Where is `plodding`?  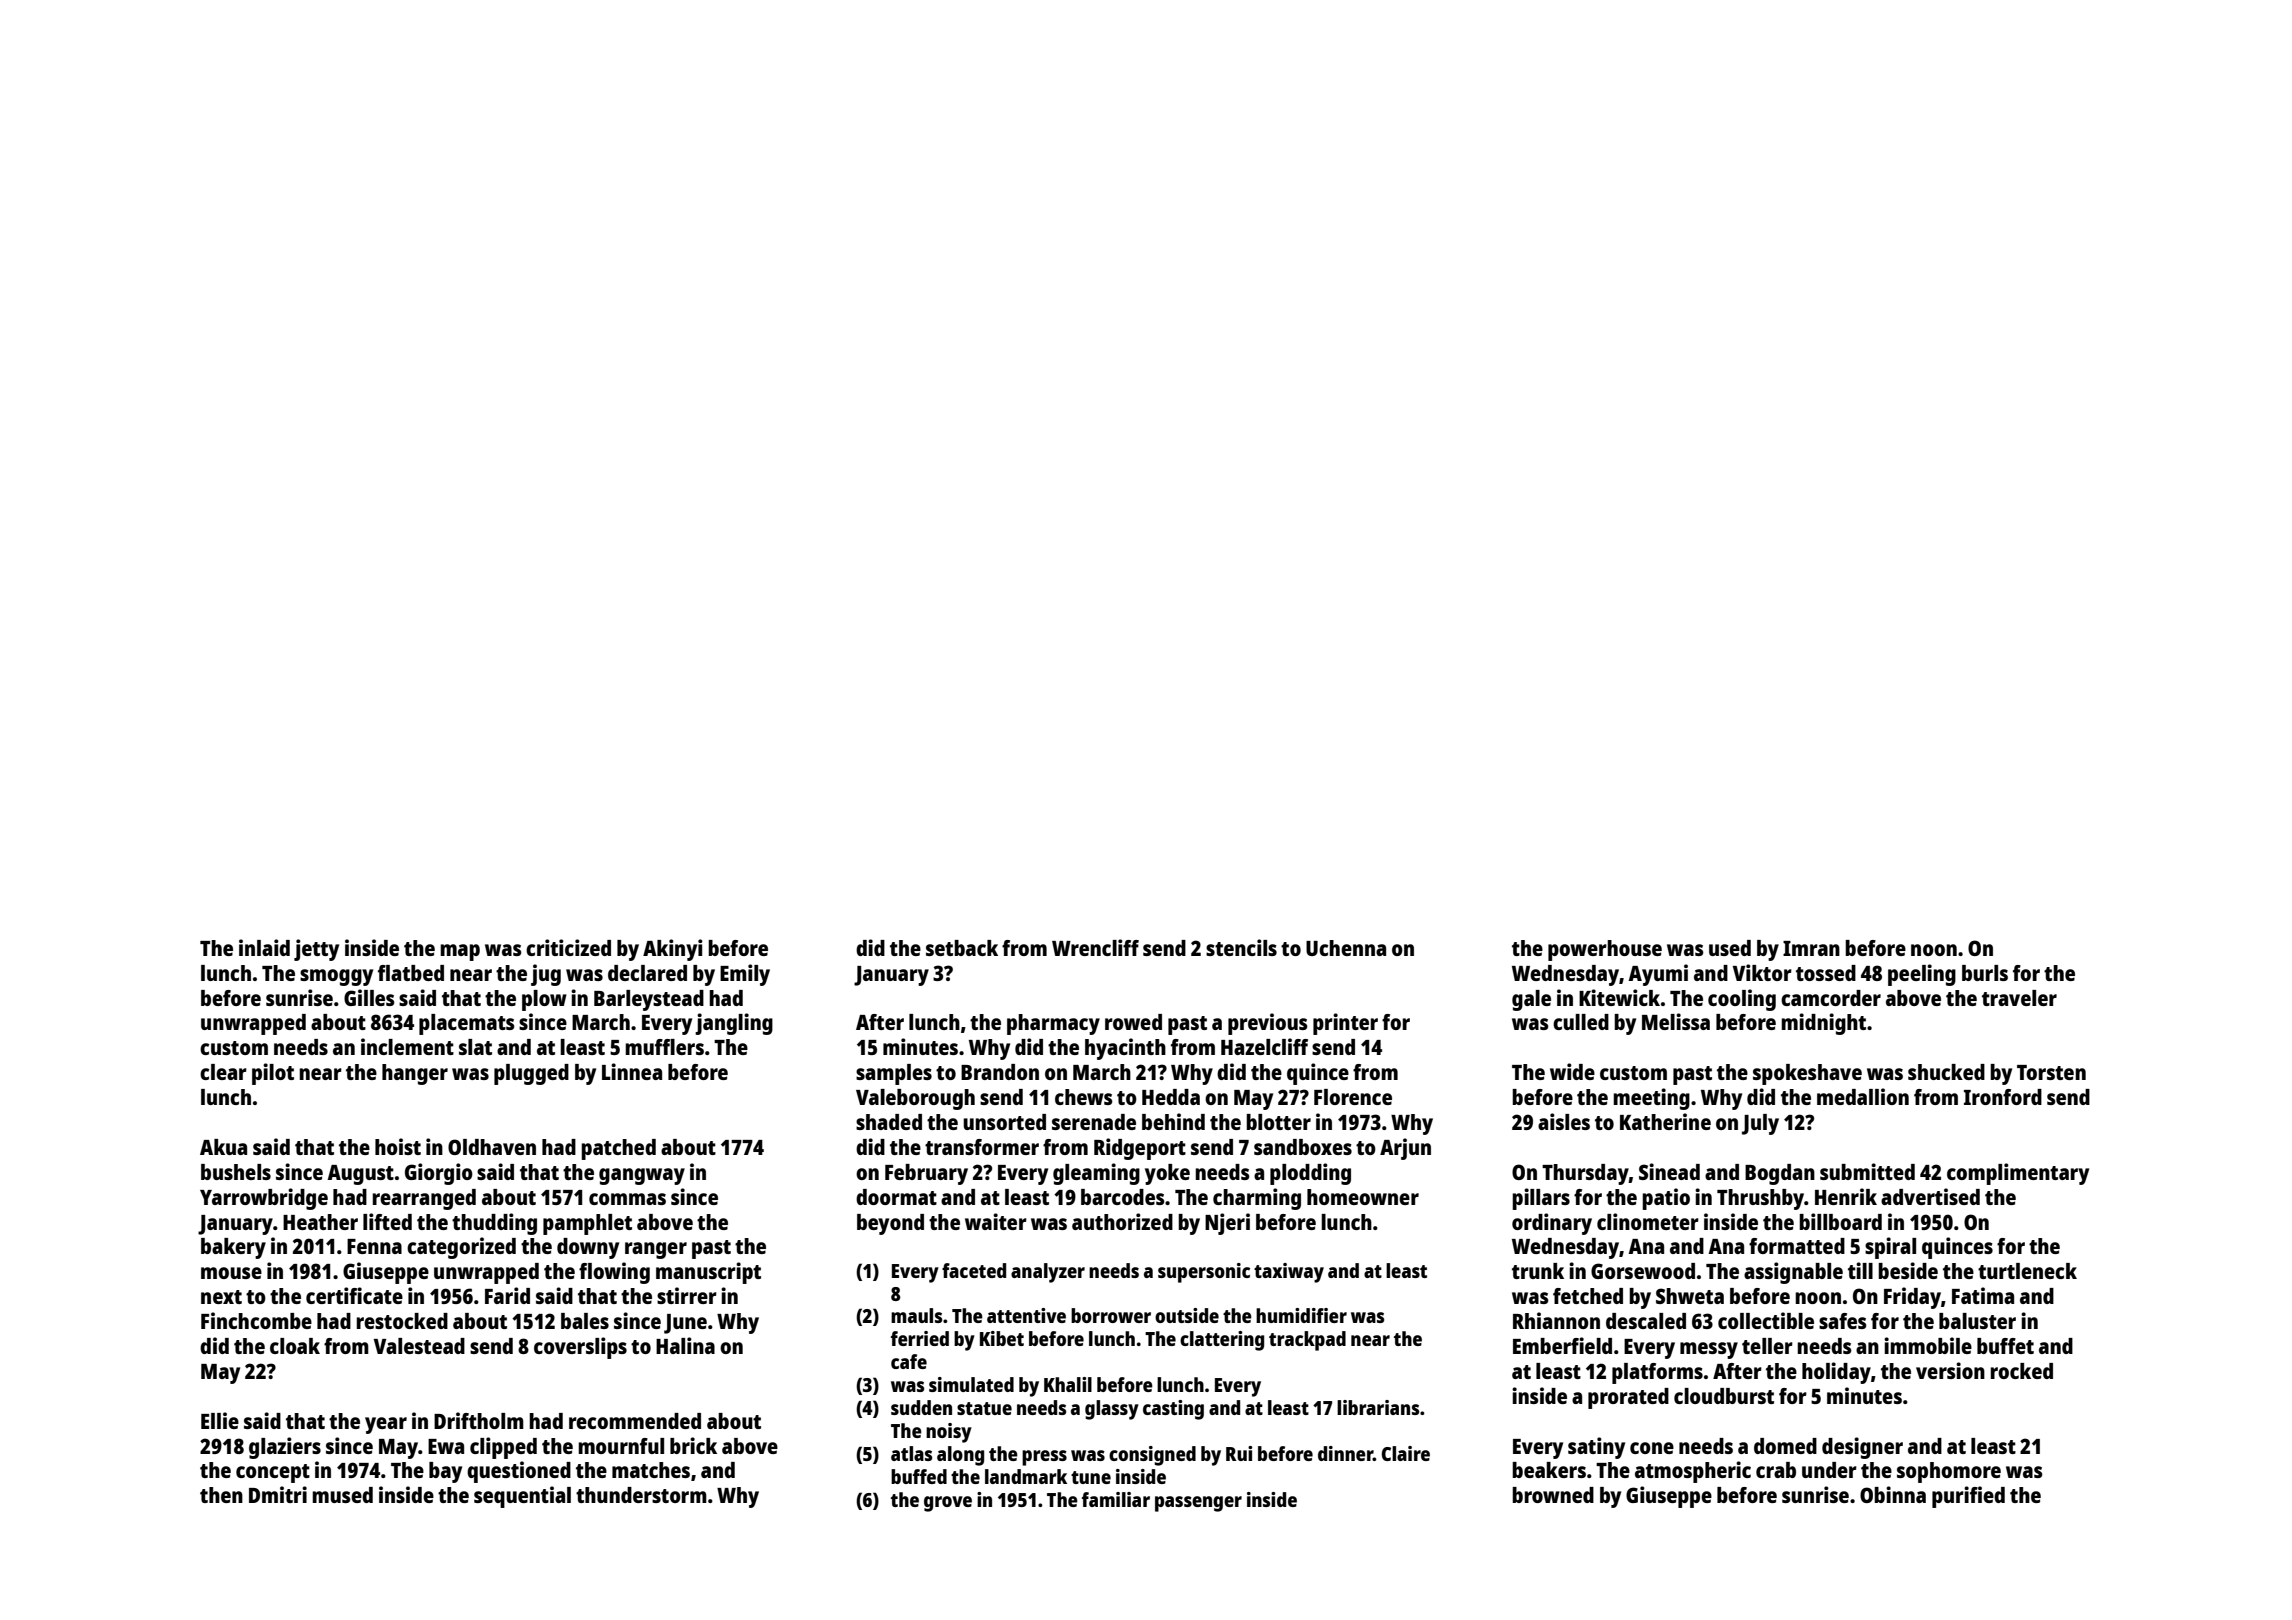
plodding is located at coordinates (1310, 1174).
